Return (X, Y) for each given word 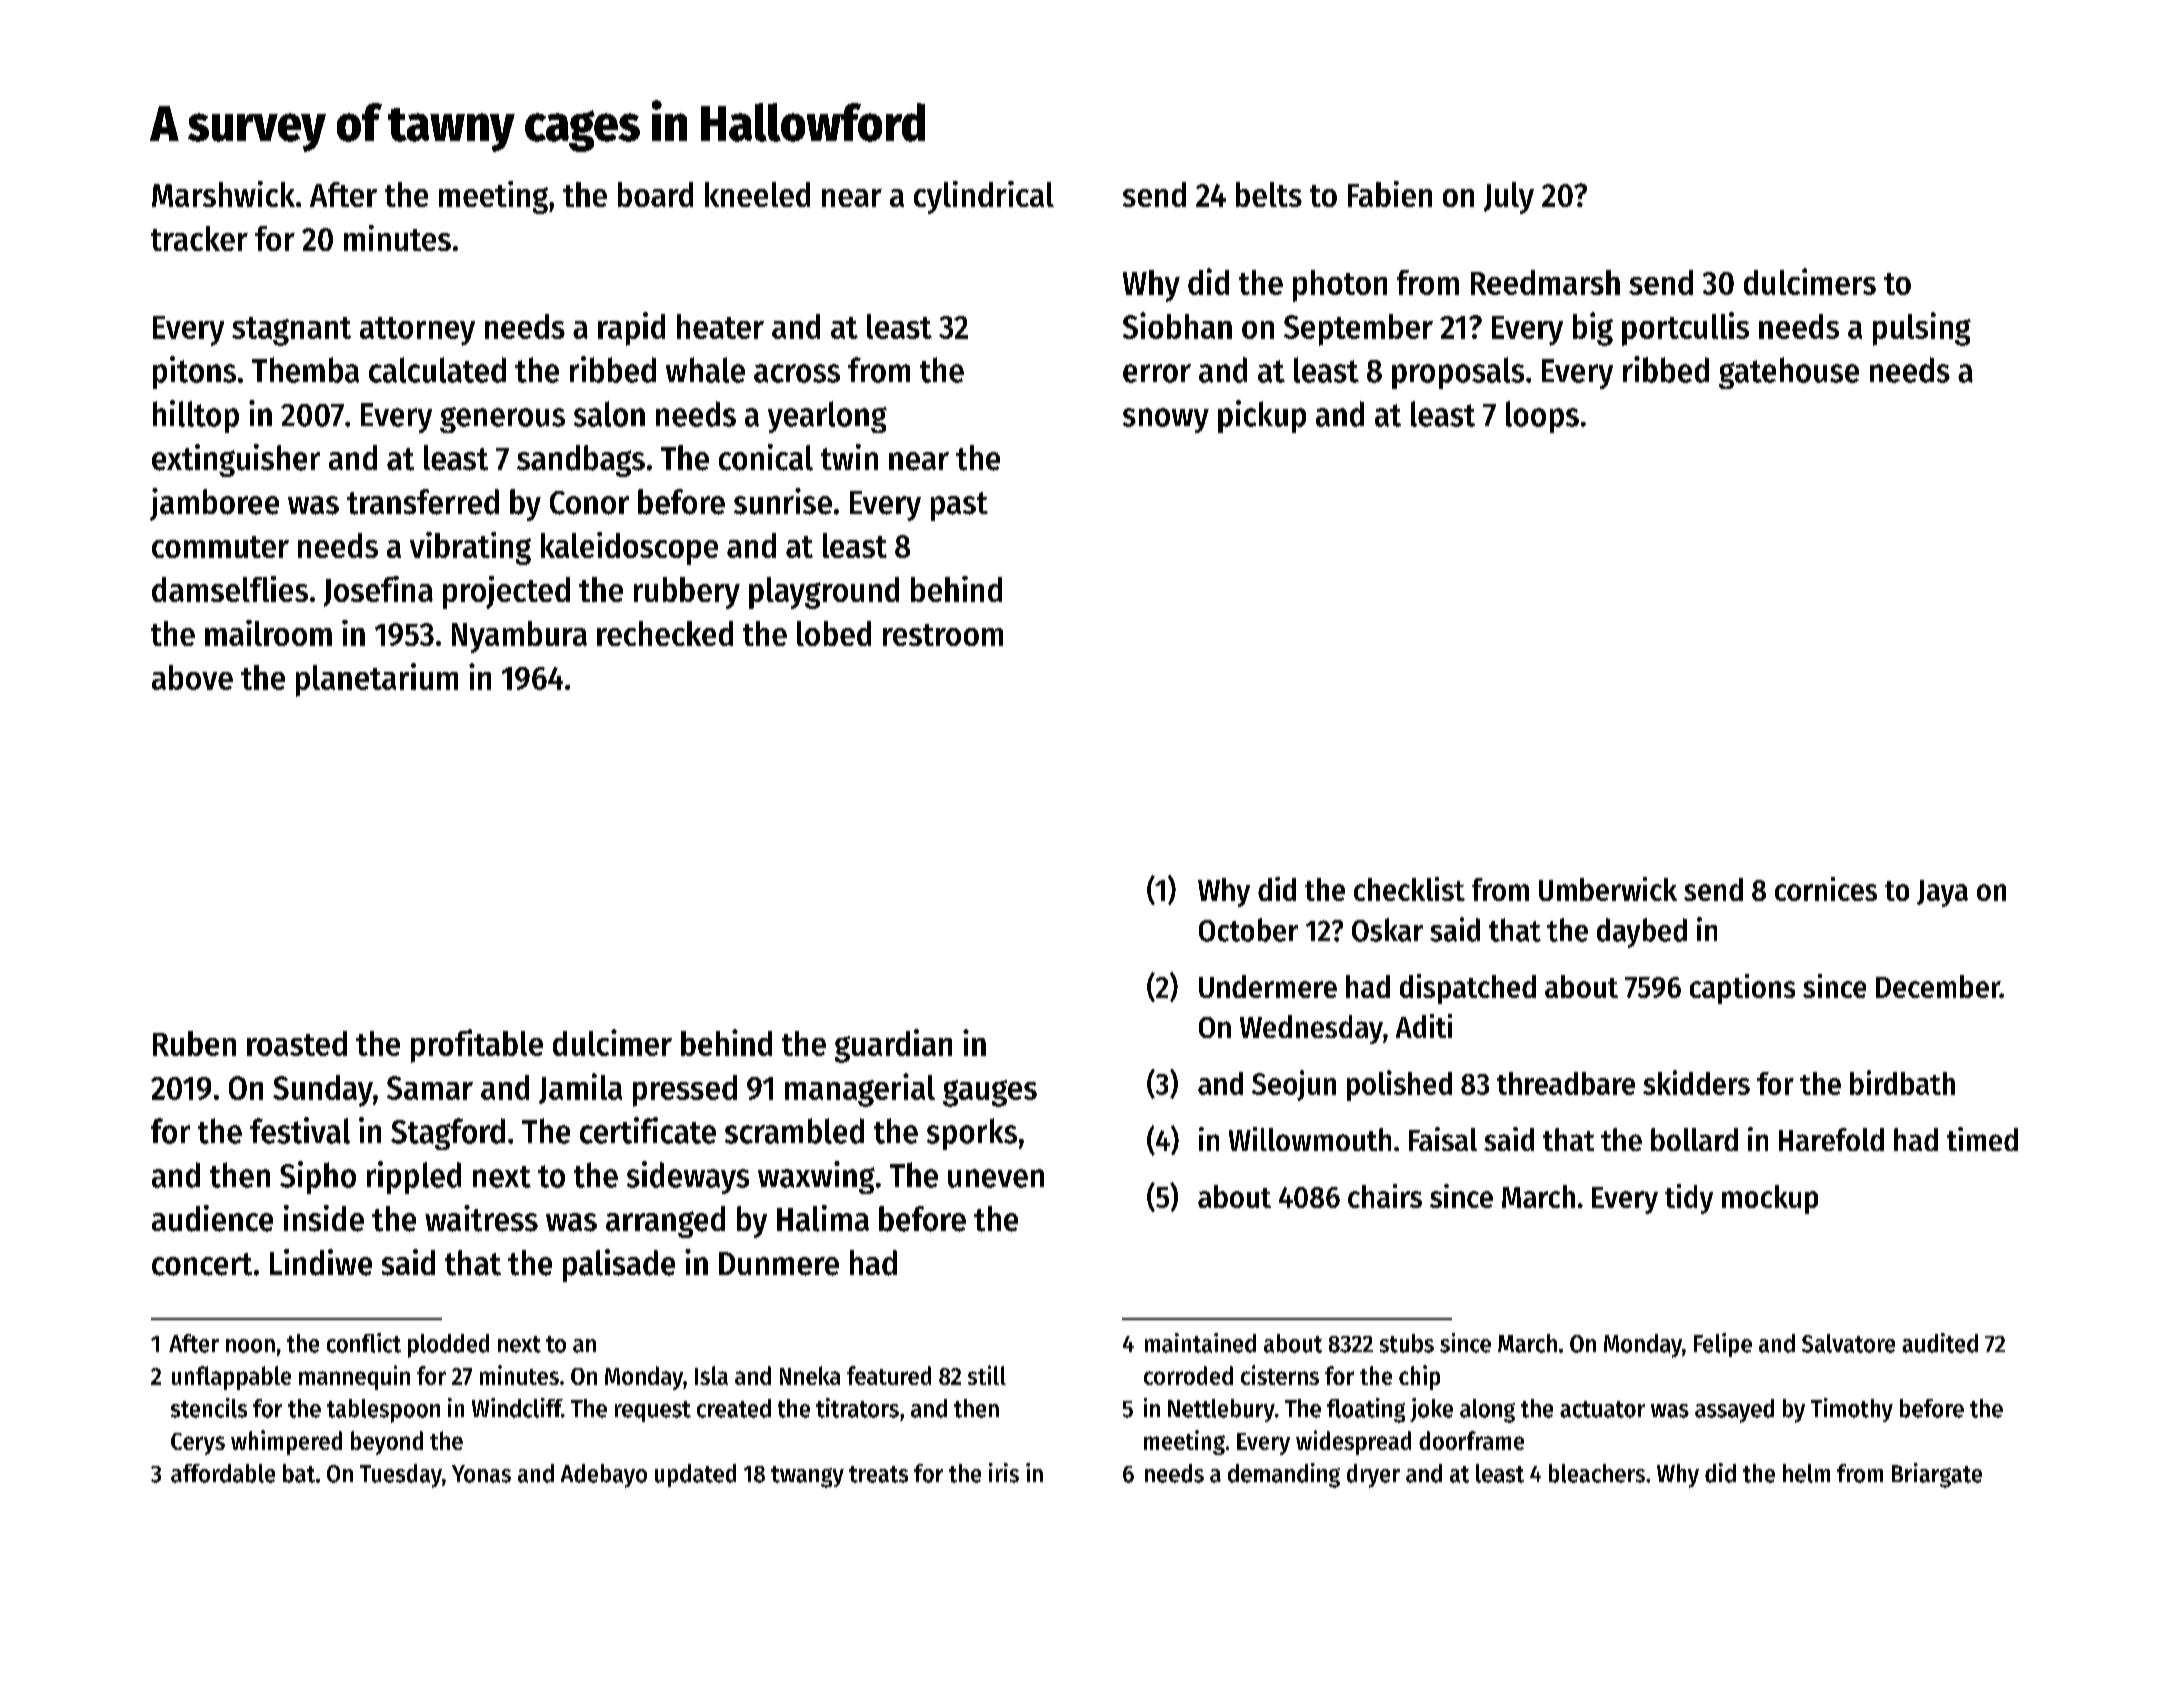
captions (1742, 989)
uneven (996, 1178)
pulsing (1922, 329)
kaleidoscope (629, 548)
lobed (834, 633)
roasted (297, 1043)
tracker (199, 238)
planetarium (377, 680)
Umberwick (1608, 889)
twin (849, 457)
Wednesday (1311, 1029)
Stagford (448, 1134)
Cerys (198, 1444)
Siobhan (1177, 325)
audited (1940, 1343)
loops (1542, 417)
